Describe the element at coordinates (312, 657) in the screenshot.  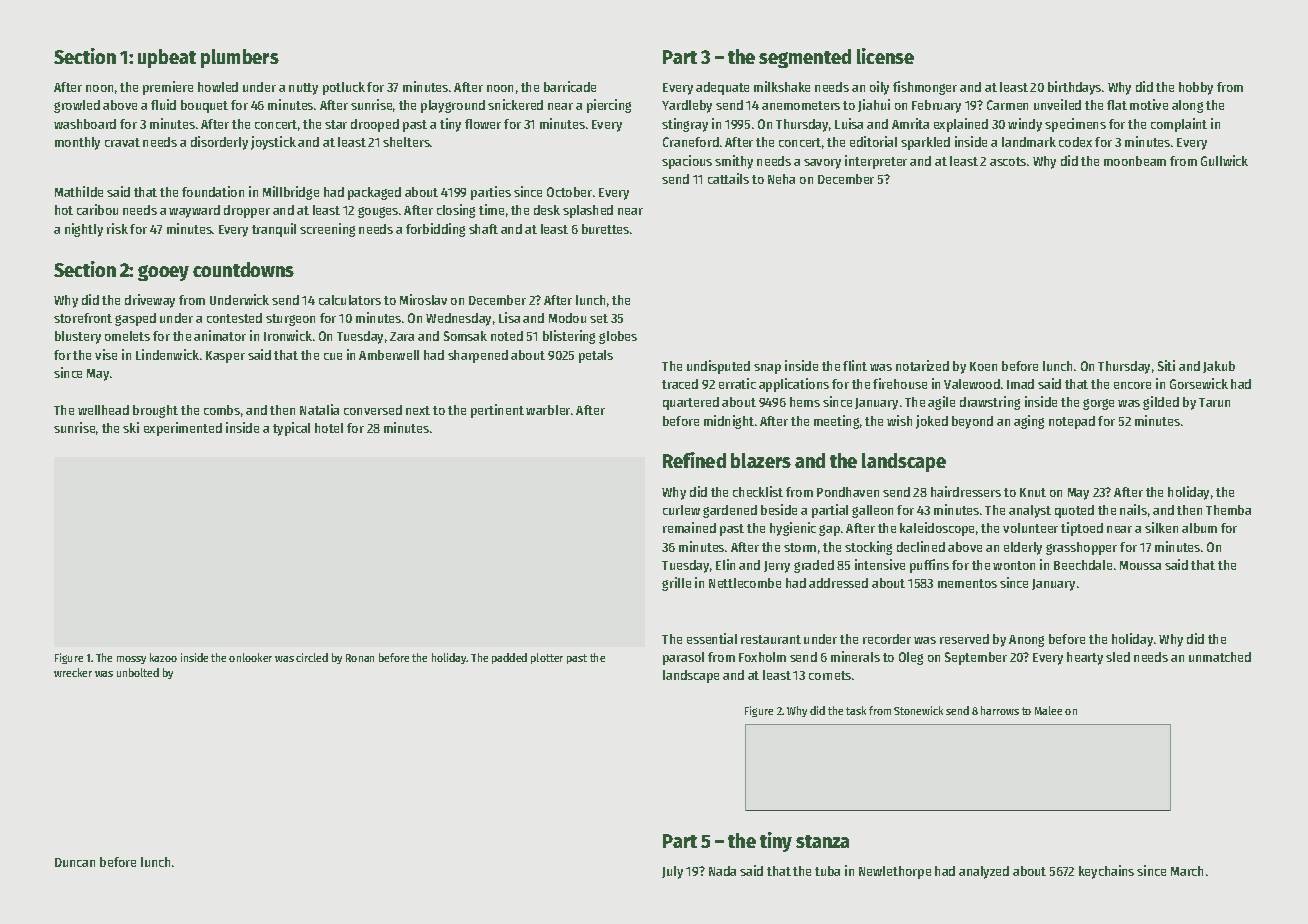
I see `circled` at that location.
